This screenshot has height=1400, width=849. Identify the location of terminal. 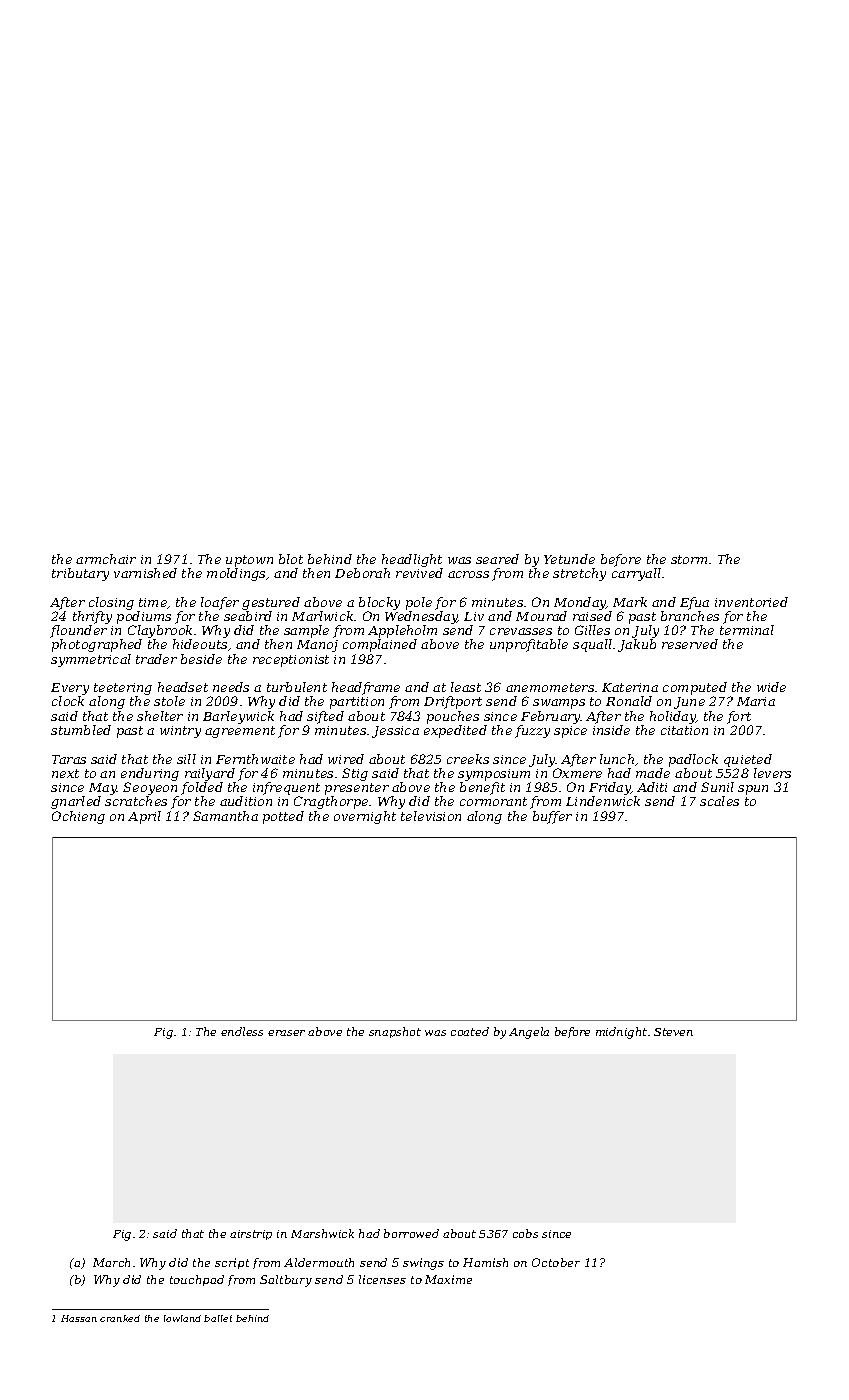
(747, 630).
